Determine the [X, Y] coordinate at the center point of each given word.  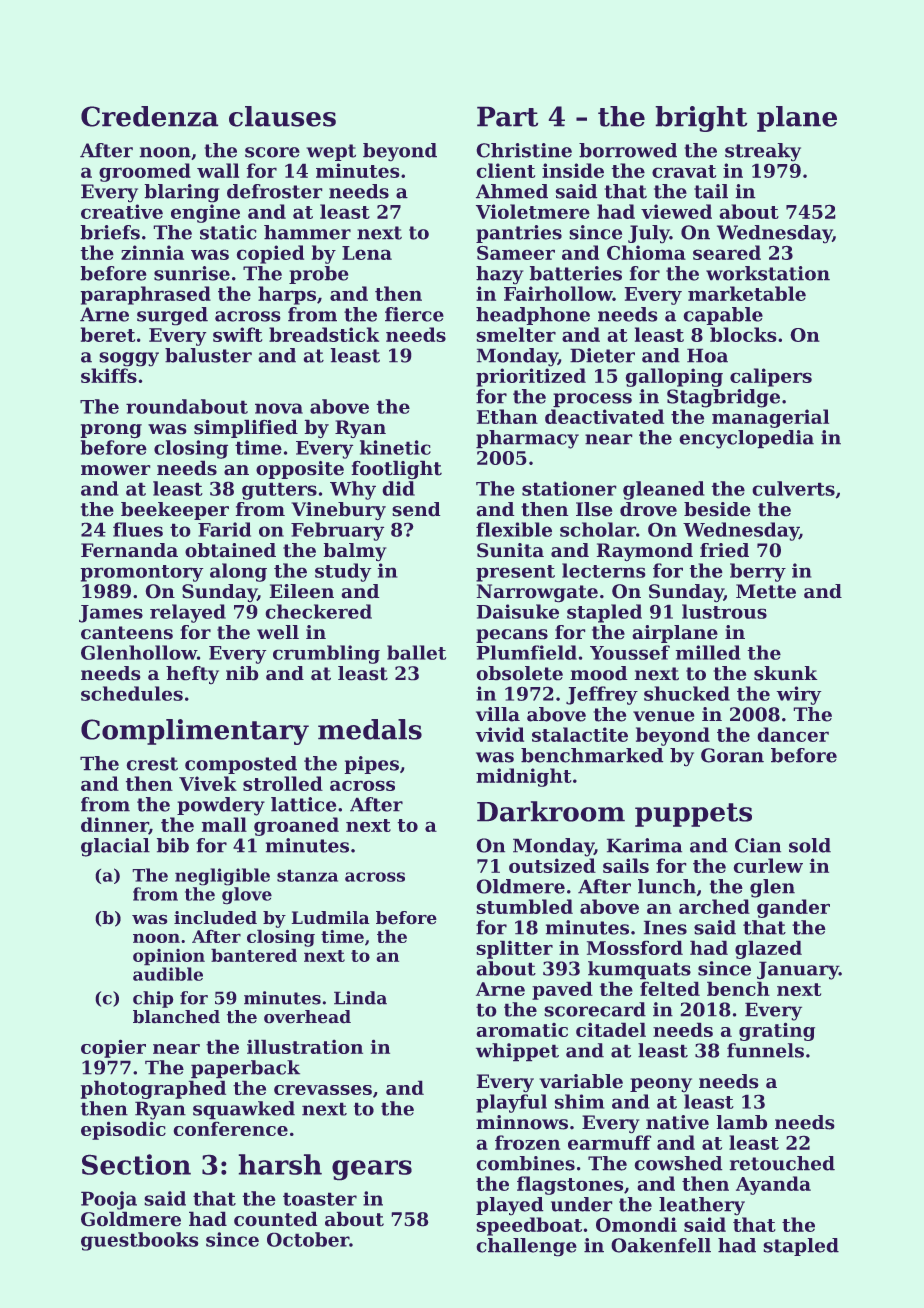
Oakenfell [661, 1245]
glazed [768, 950]
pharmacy [527, 439]
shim [579, 1101]
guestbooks [139, 1241]
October [308, 1239]
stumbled [525, 906]
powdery [221, 806]
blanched [176, 1016]
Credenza [149, 116]
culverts [794, 488]
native [677, 1122]
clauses [282, 116]
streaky [763, 152]
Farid [224, 529]
